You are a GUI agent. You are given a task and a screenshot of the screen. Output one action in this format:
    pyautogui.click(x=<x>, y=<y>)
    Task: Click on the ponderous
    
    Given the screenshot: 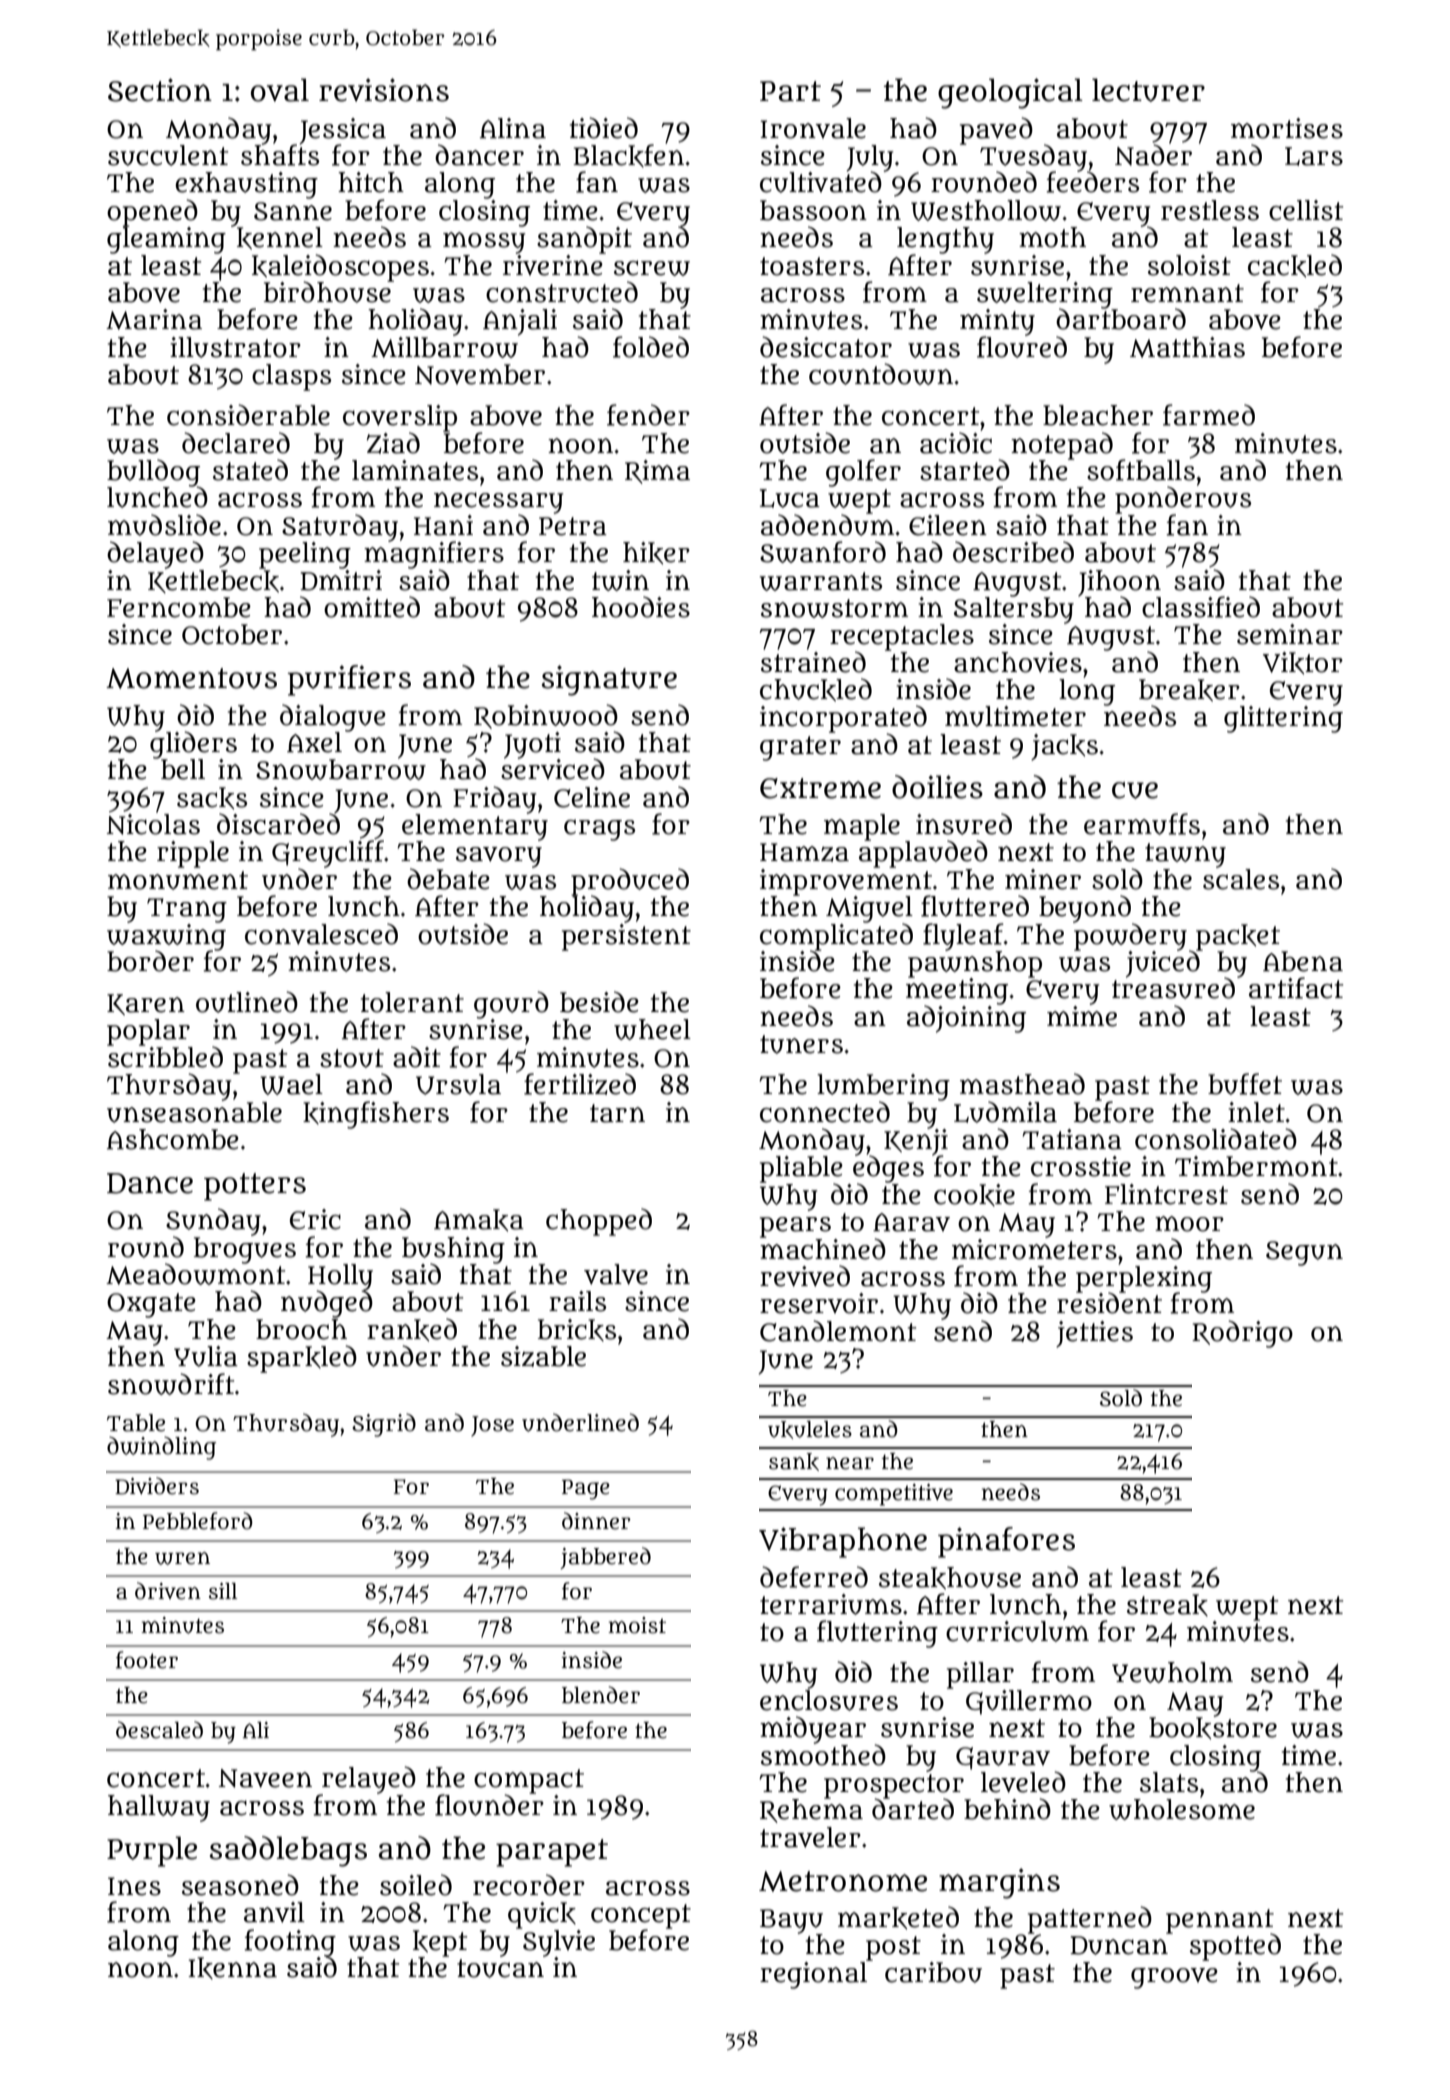 What is the action you would take?
    pyautogui.click(x=1183, y=500)
